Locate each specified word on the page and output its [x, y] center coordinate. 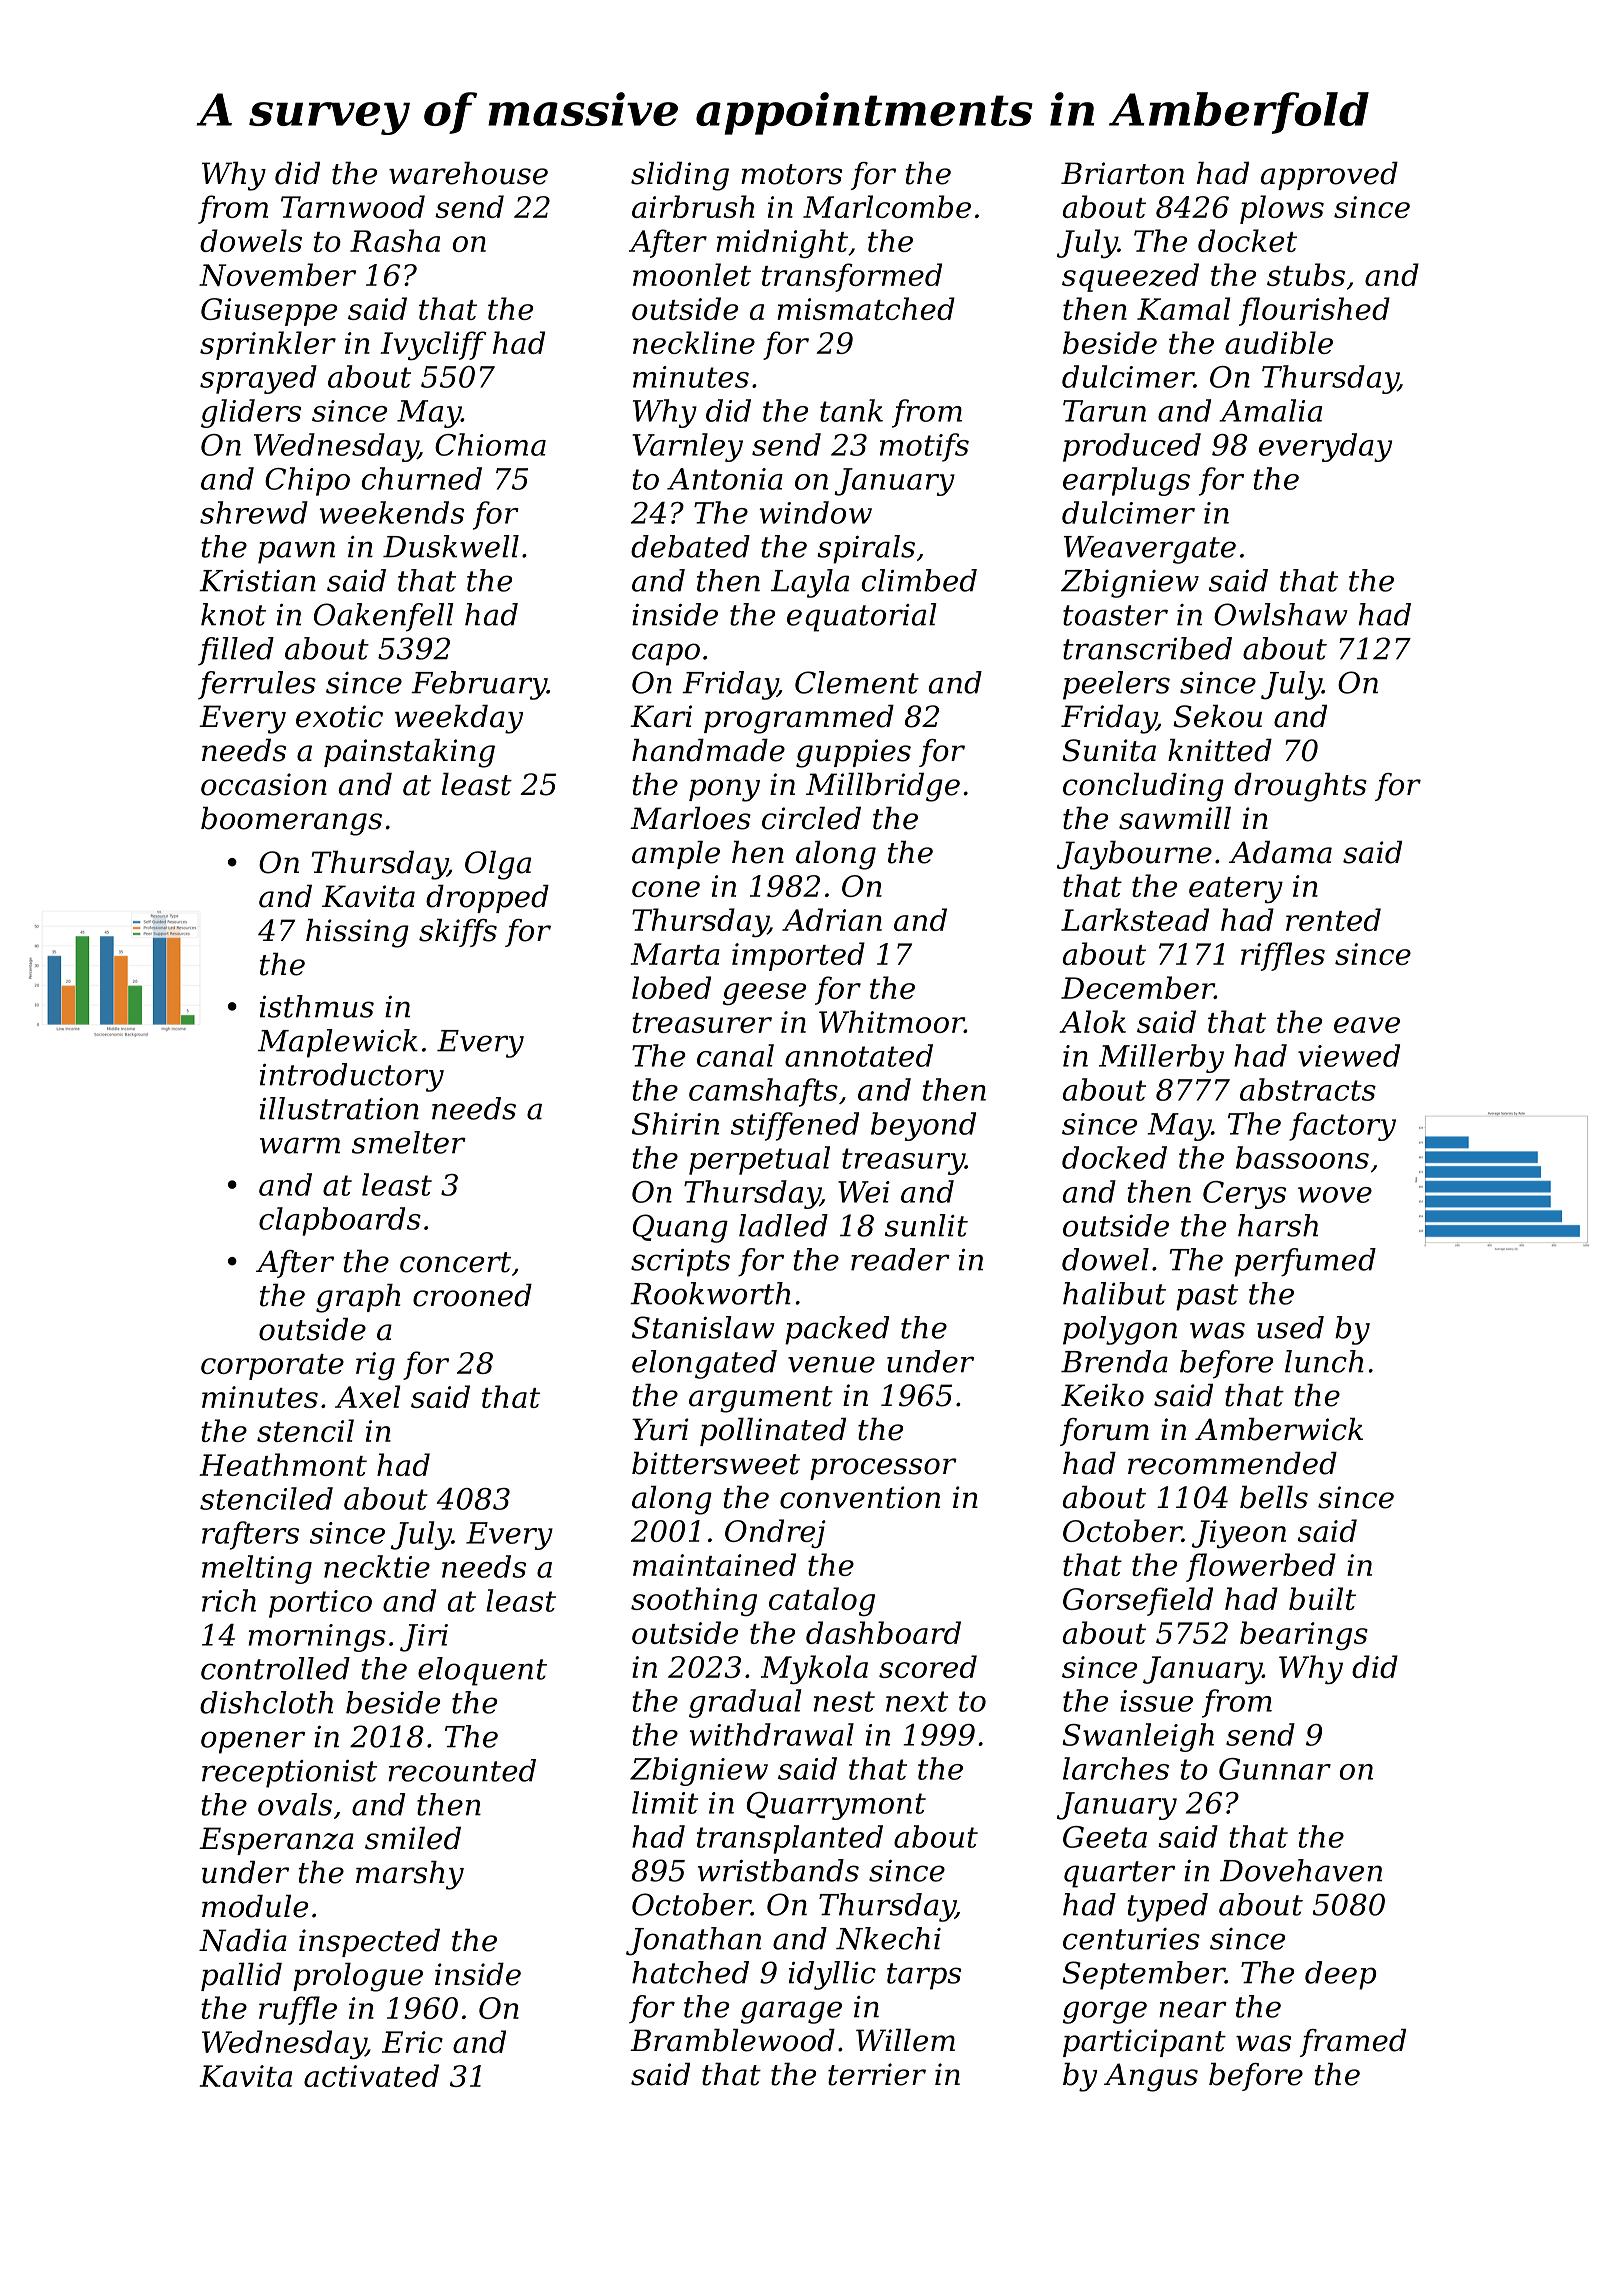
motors [791, 174]
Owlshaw [1281, 614]
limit [665, 1802]
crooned [472, 1295]
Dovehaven [1301, 1870]
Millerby [1161, 1058]
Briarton [1122, 173]
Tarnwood [353, 206]
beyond [923, 1126]
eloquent [482, 1671]
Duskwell [451, 546]
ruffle [298, 2010]
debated [690, 546]
